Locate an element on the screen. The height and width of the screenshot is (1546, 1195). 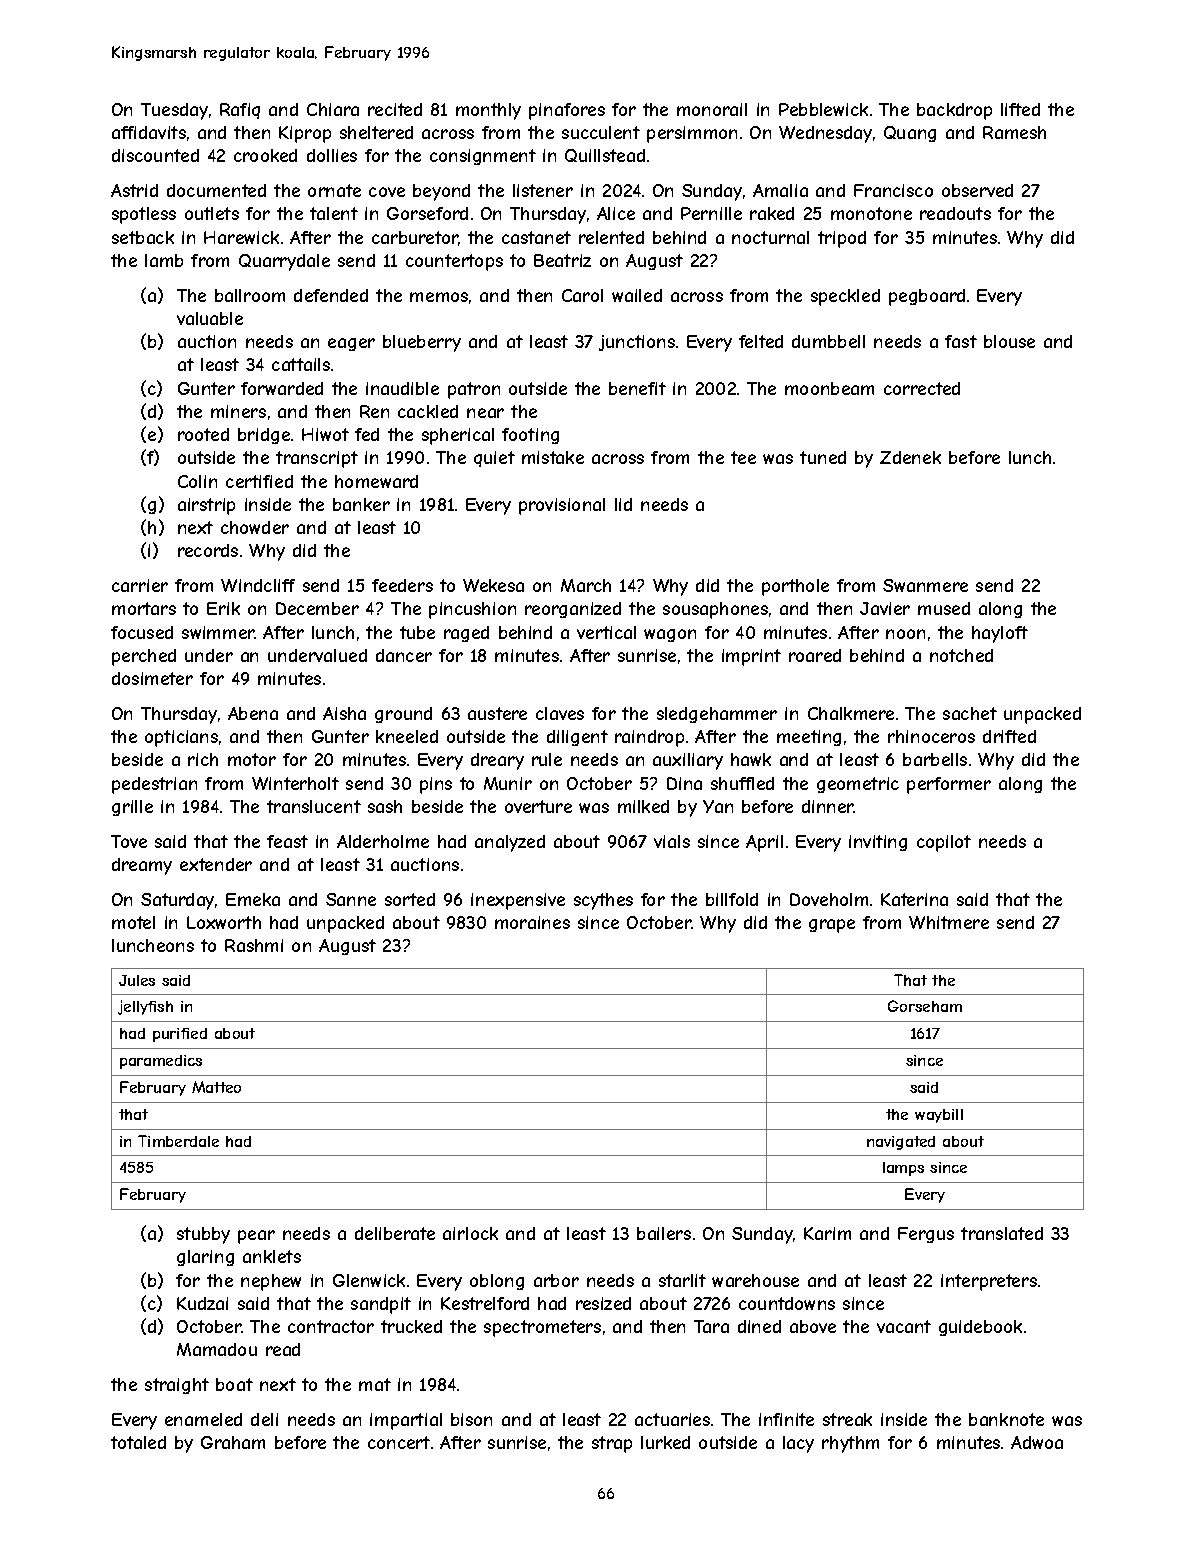
monorail is located at coordinates (712, 109).
